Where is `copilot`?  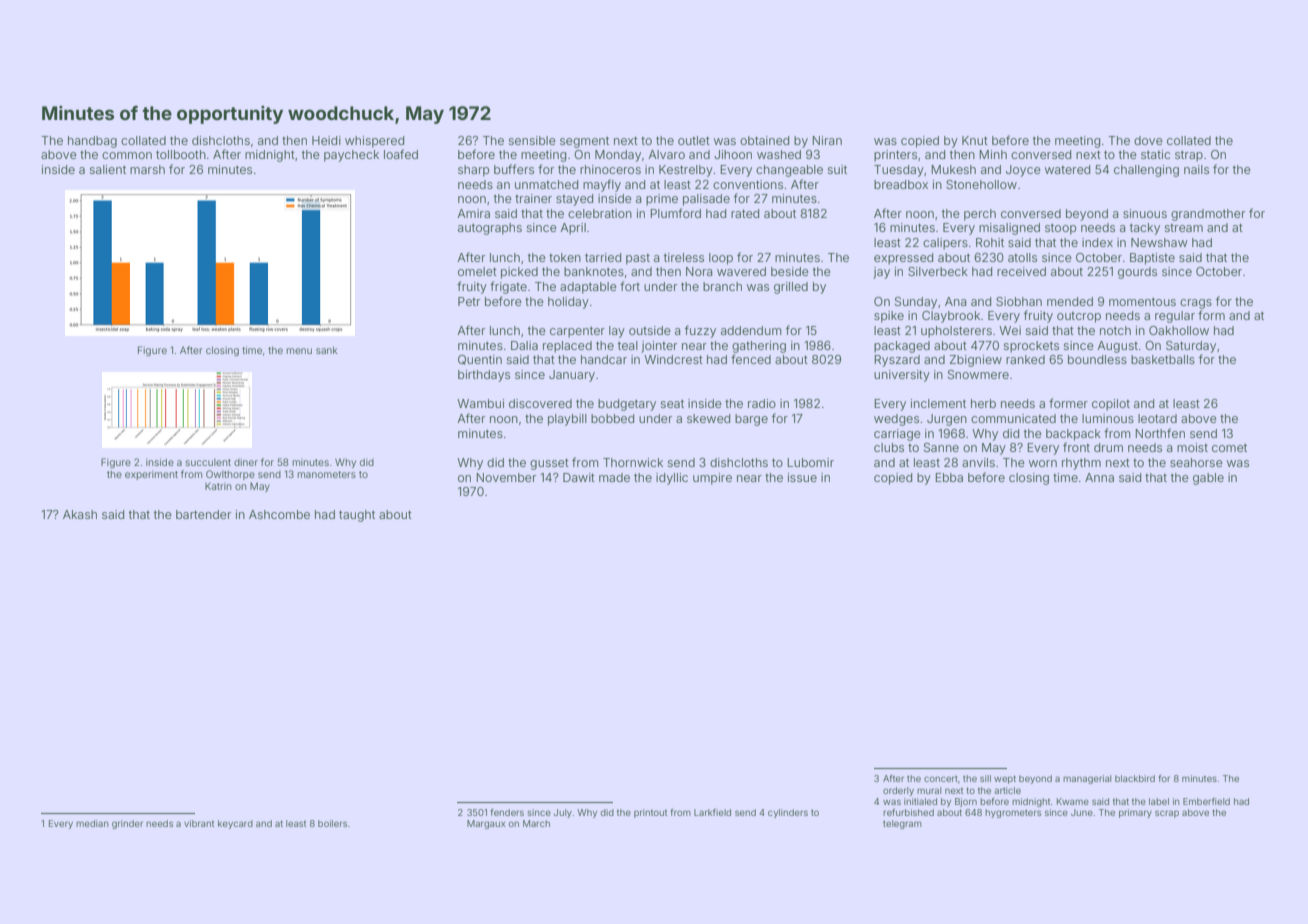
copilot is located at coordinates (1111, 405).
